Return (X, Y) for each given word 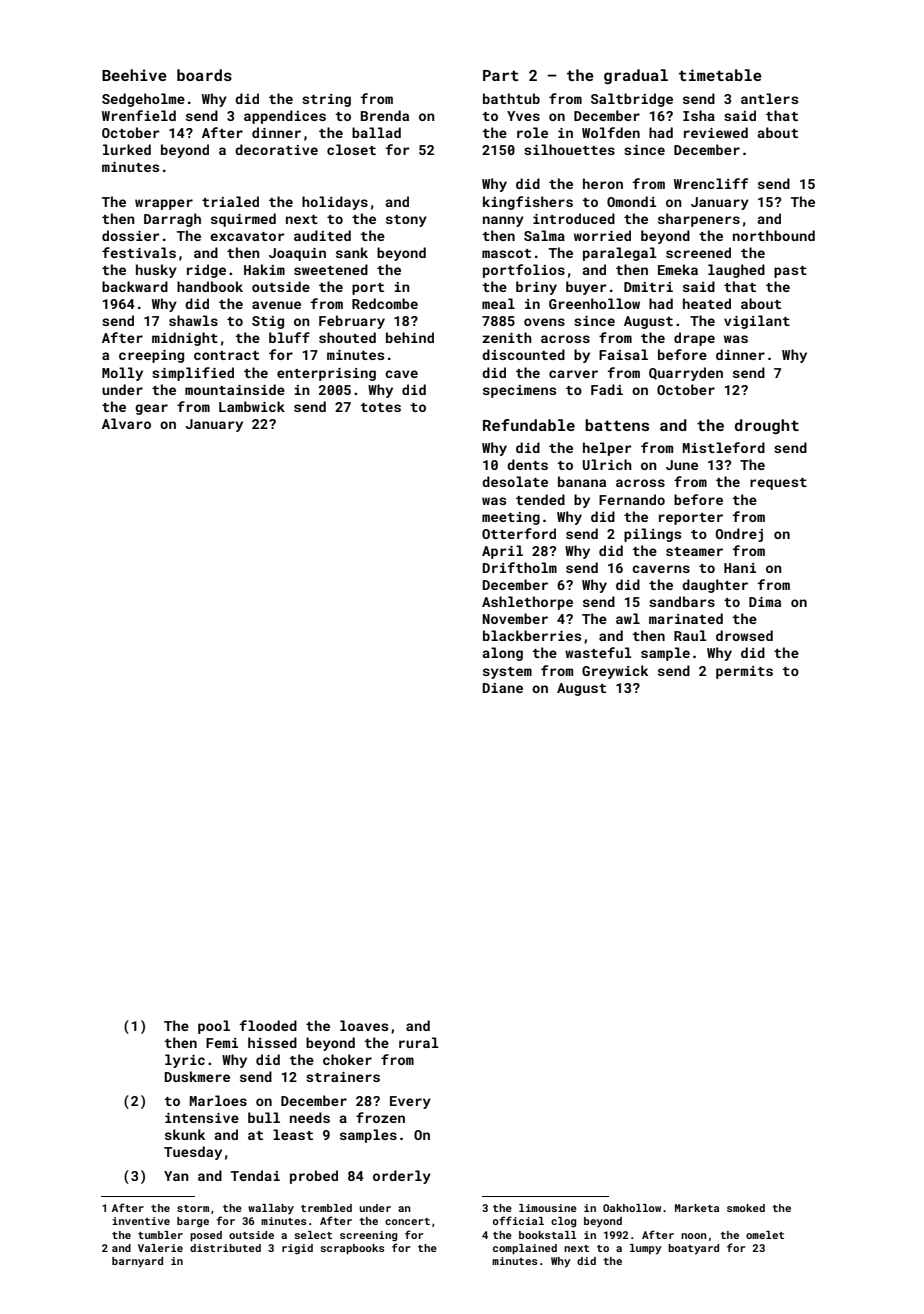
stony (406, 221)
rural (419, 1042)
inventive (141, 1221)
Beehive (134, 75)
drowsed (744, 635)
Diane (502, 688)
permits (744, 672)
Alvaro (126, 423)
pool (214, 1027)
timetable (720, 75)
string (326, 100)
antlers (769, 98)
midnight (185, 339)
